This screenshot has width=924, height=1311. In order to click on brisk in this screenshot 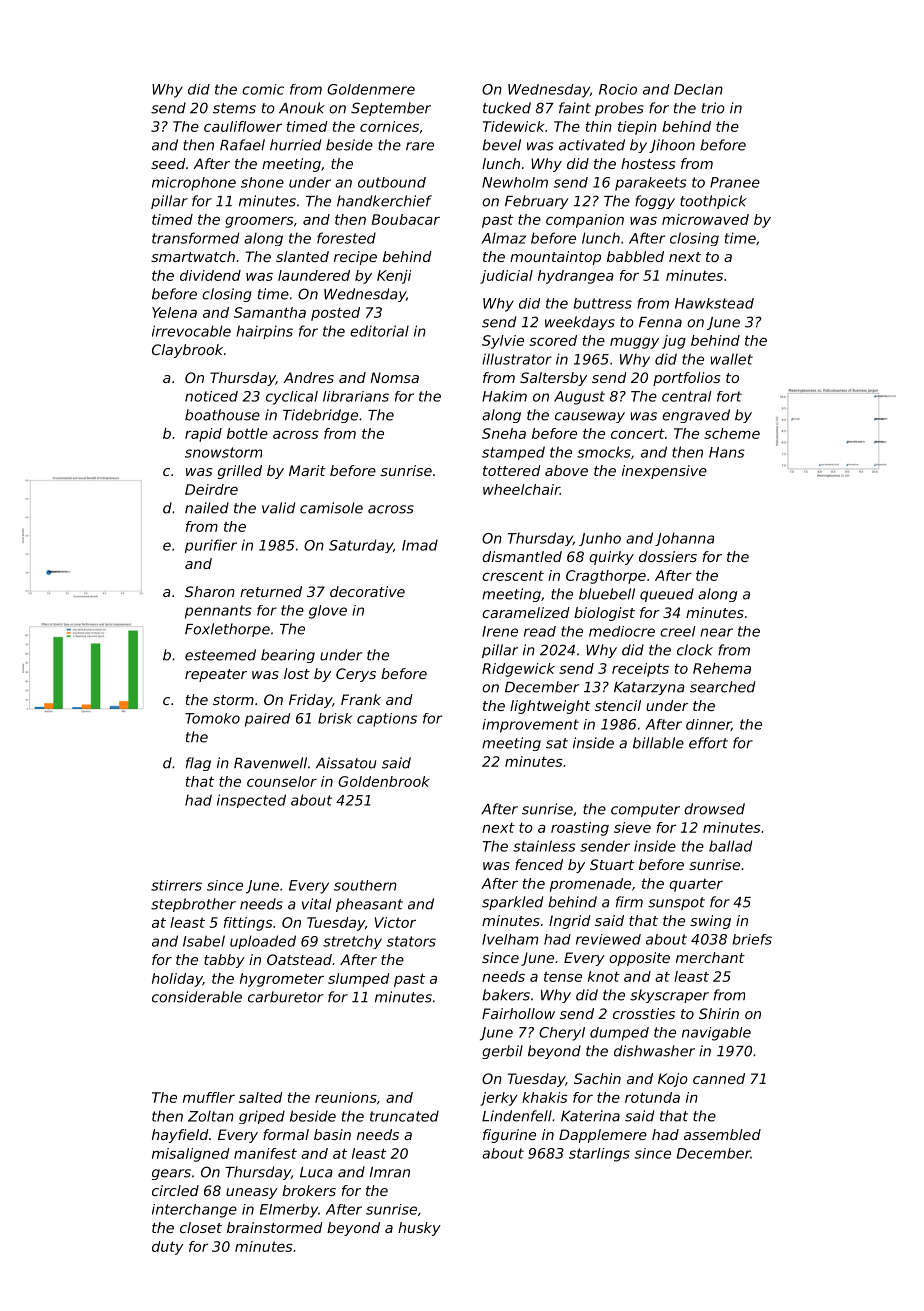, I will do `click(335, 718)`.
